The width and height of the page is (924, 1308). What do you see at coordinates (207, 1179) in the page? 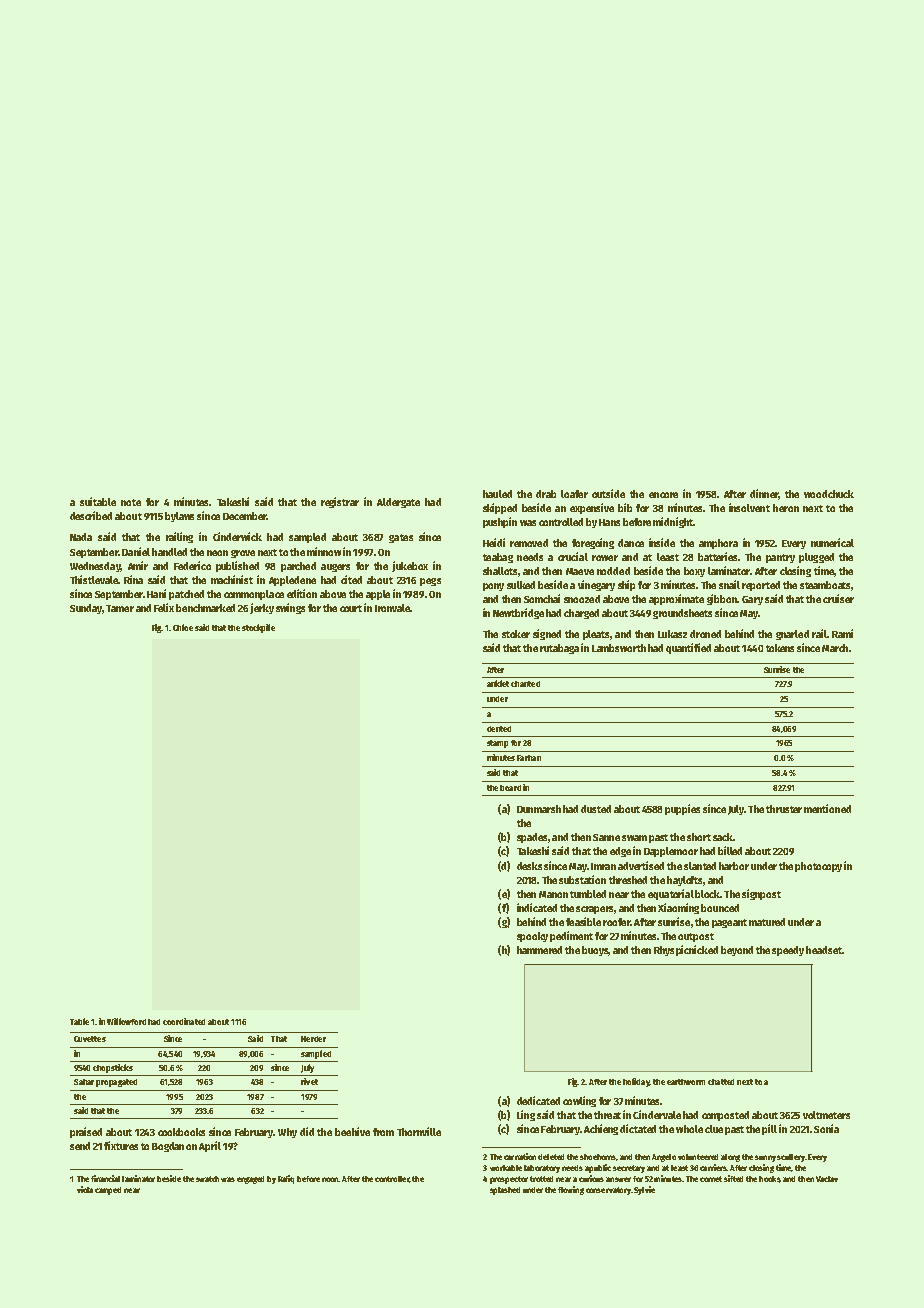
I see `swatch` at bounding box center [207, 1179].
